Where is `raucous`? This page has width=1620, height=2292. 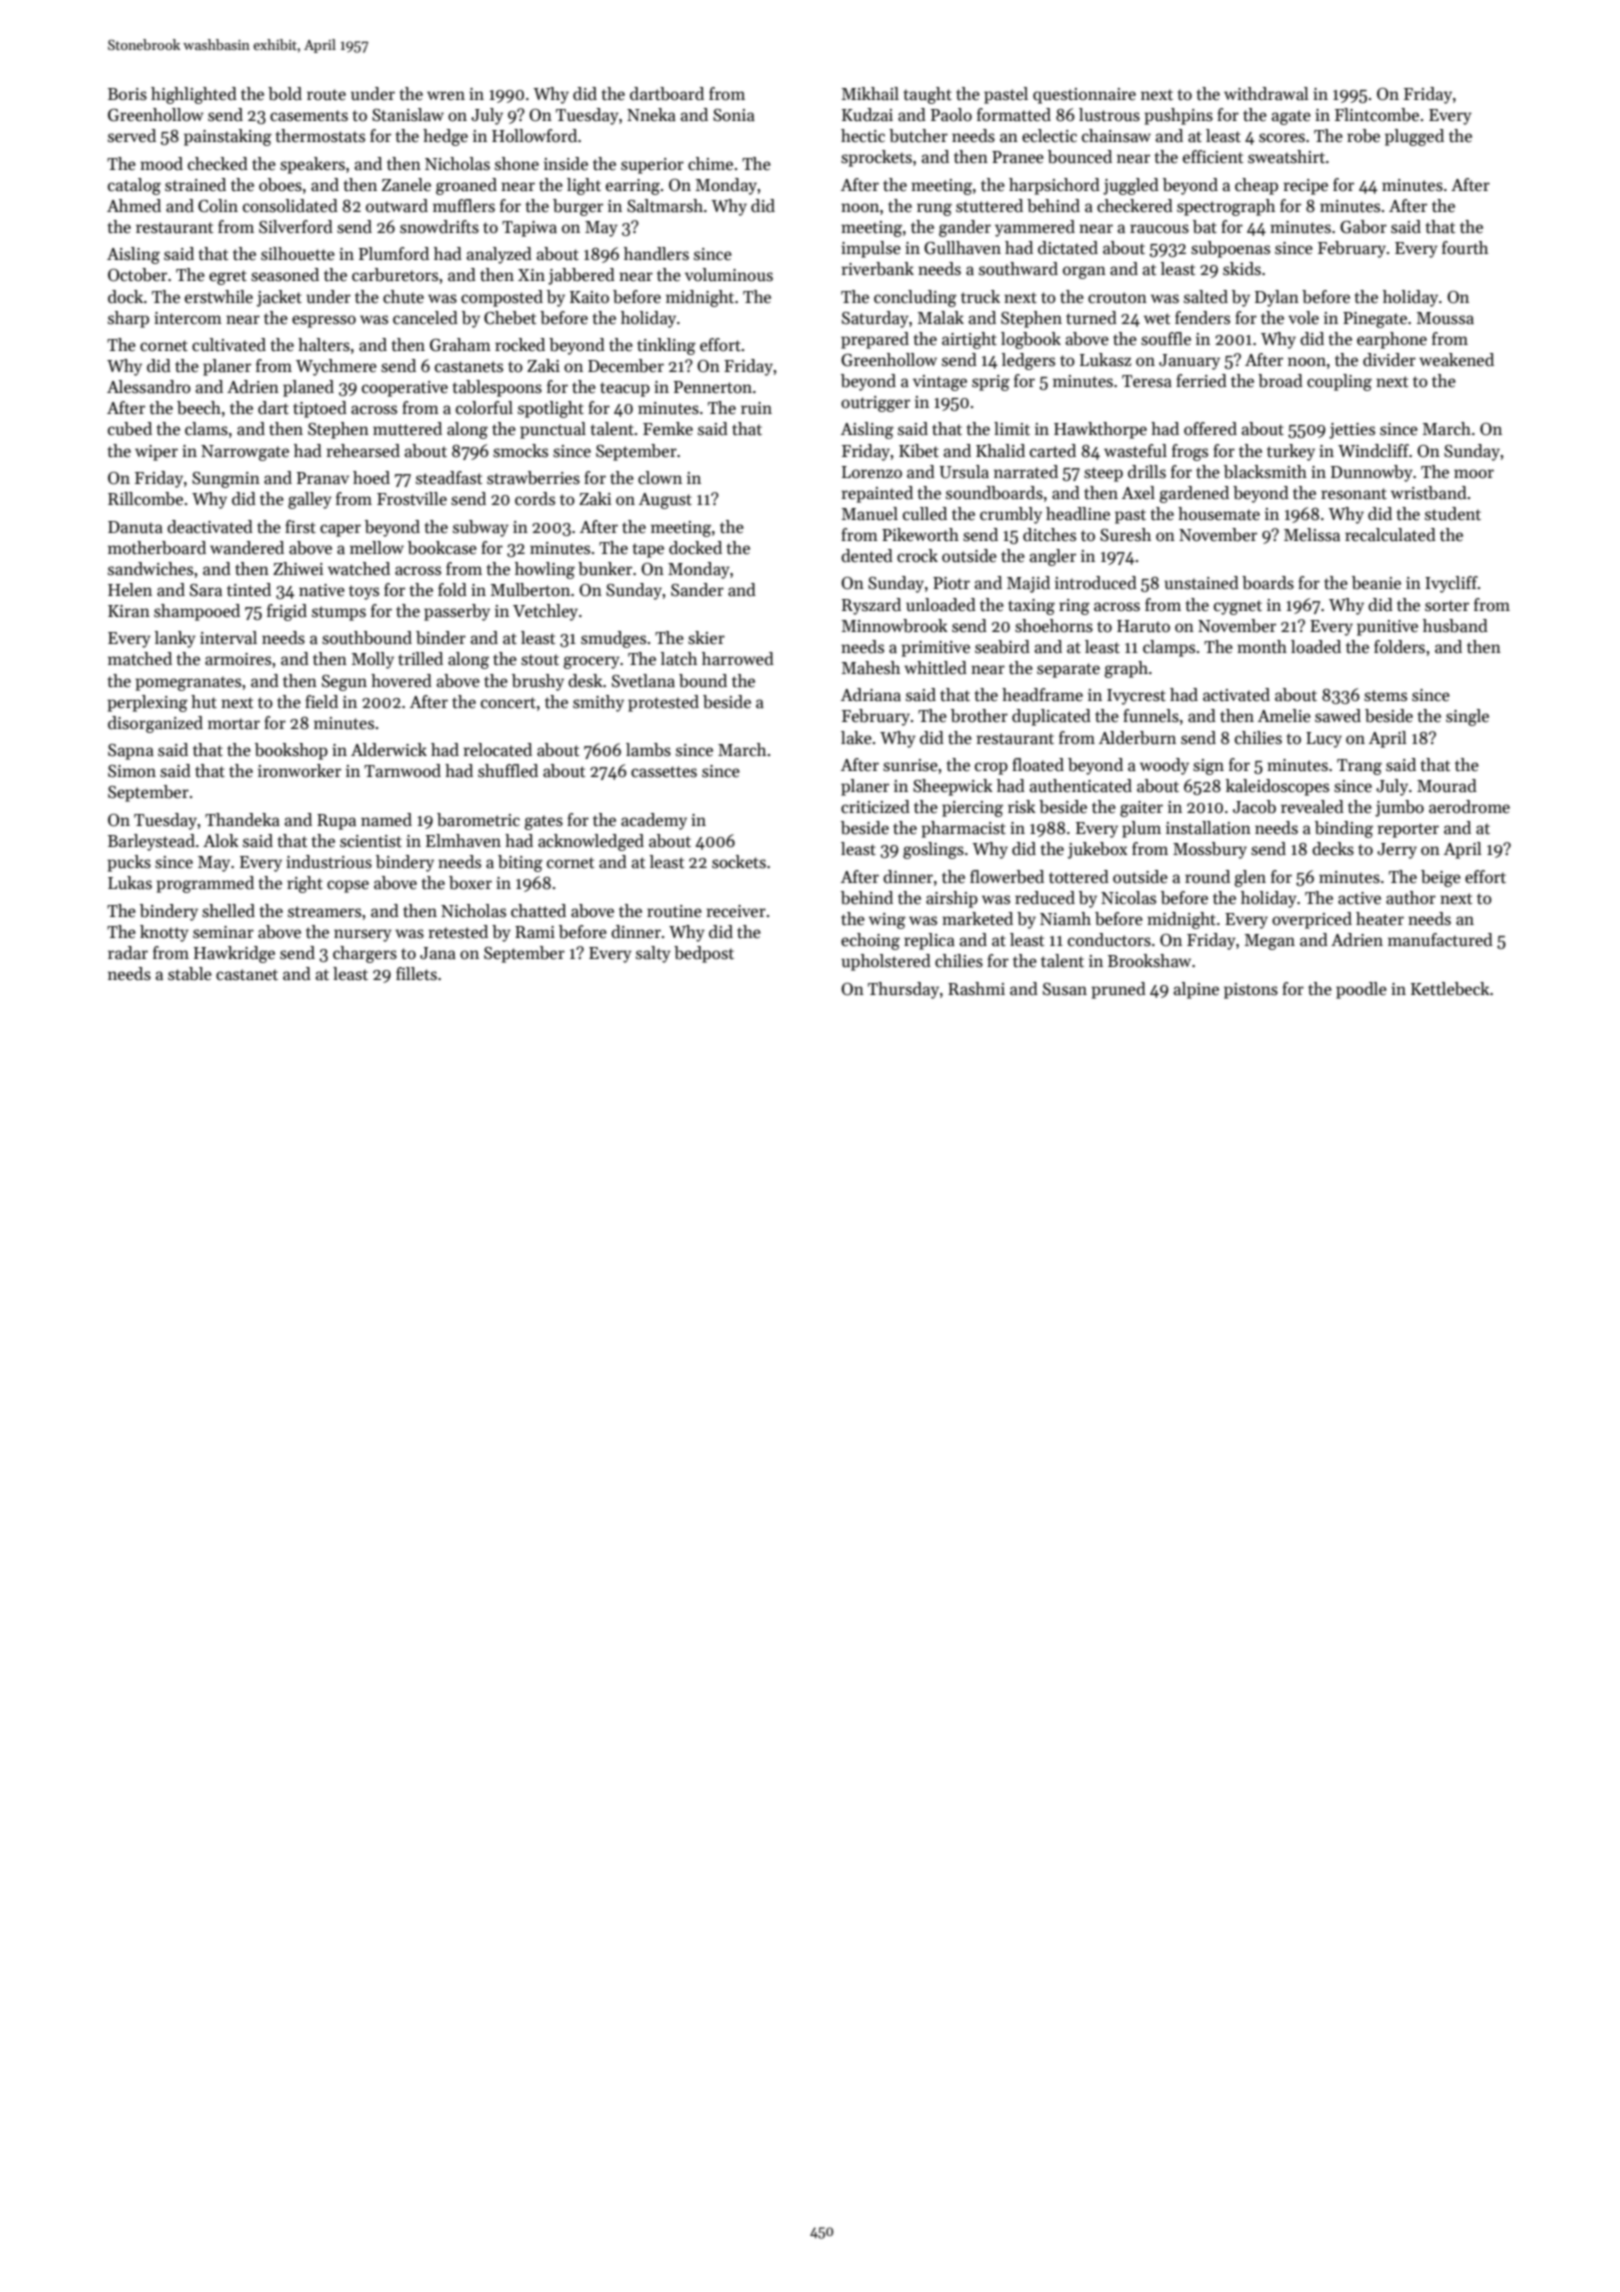
raucous is located at coordinates (1159, 229).
